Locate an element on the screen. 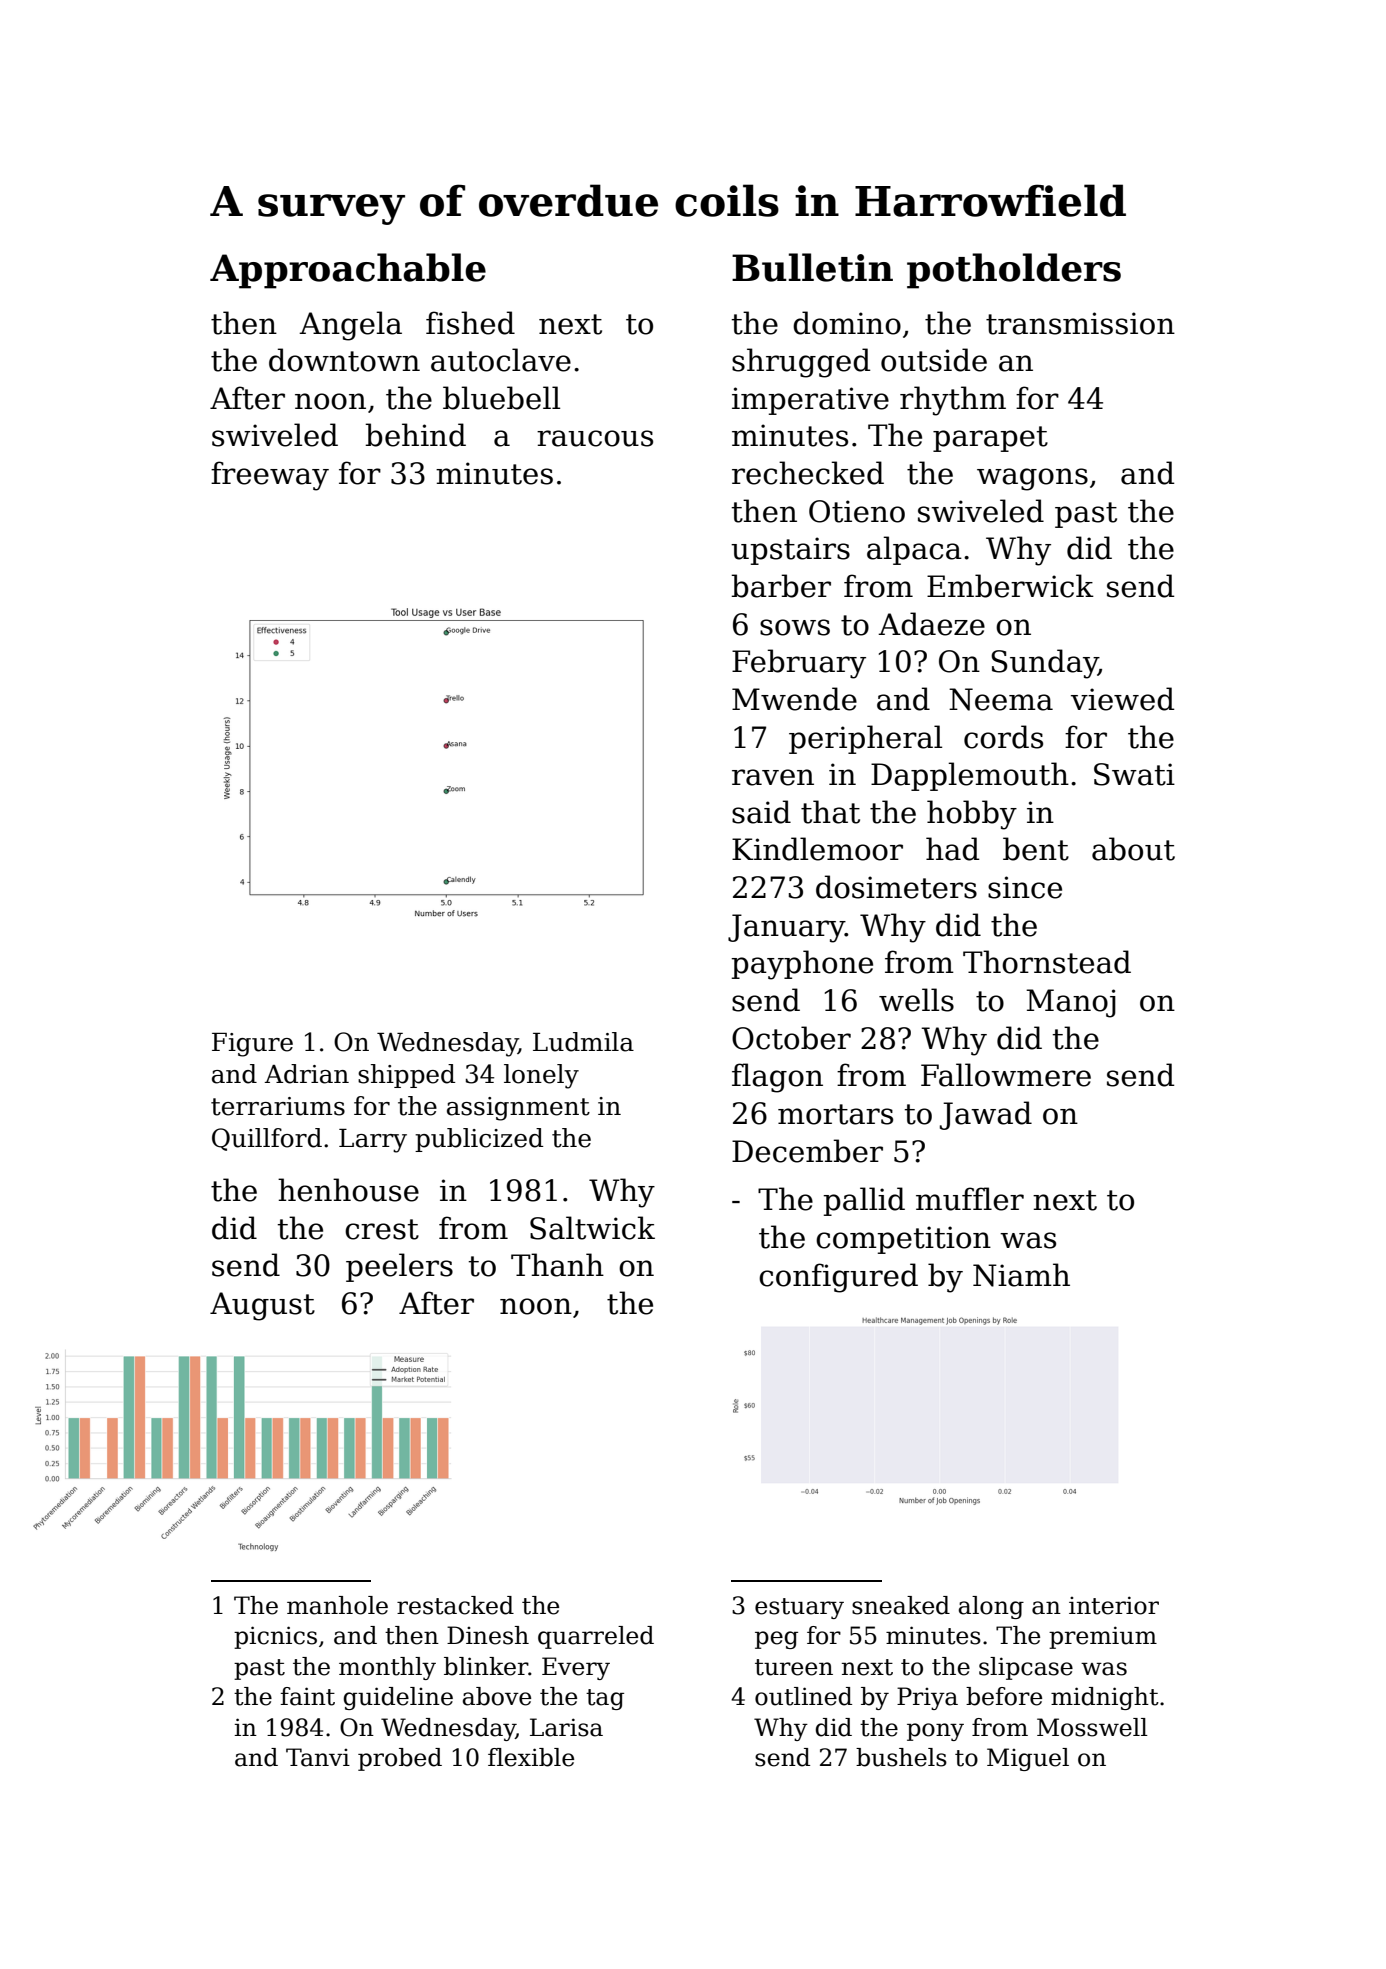 The width and height of the screenshot is (1386, 1969). restacked is located at coordinates (455, 1605).
